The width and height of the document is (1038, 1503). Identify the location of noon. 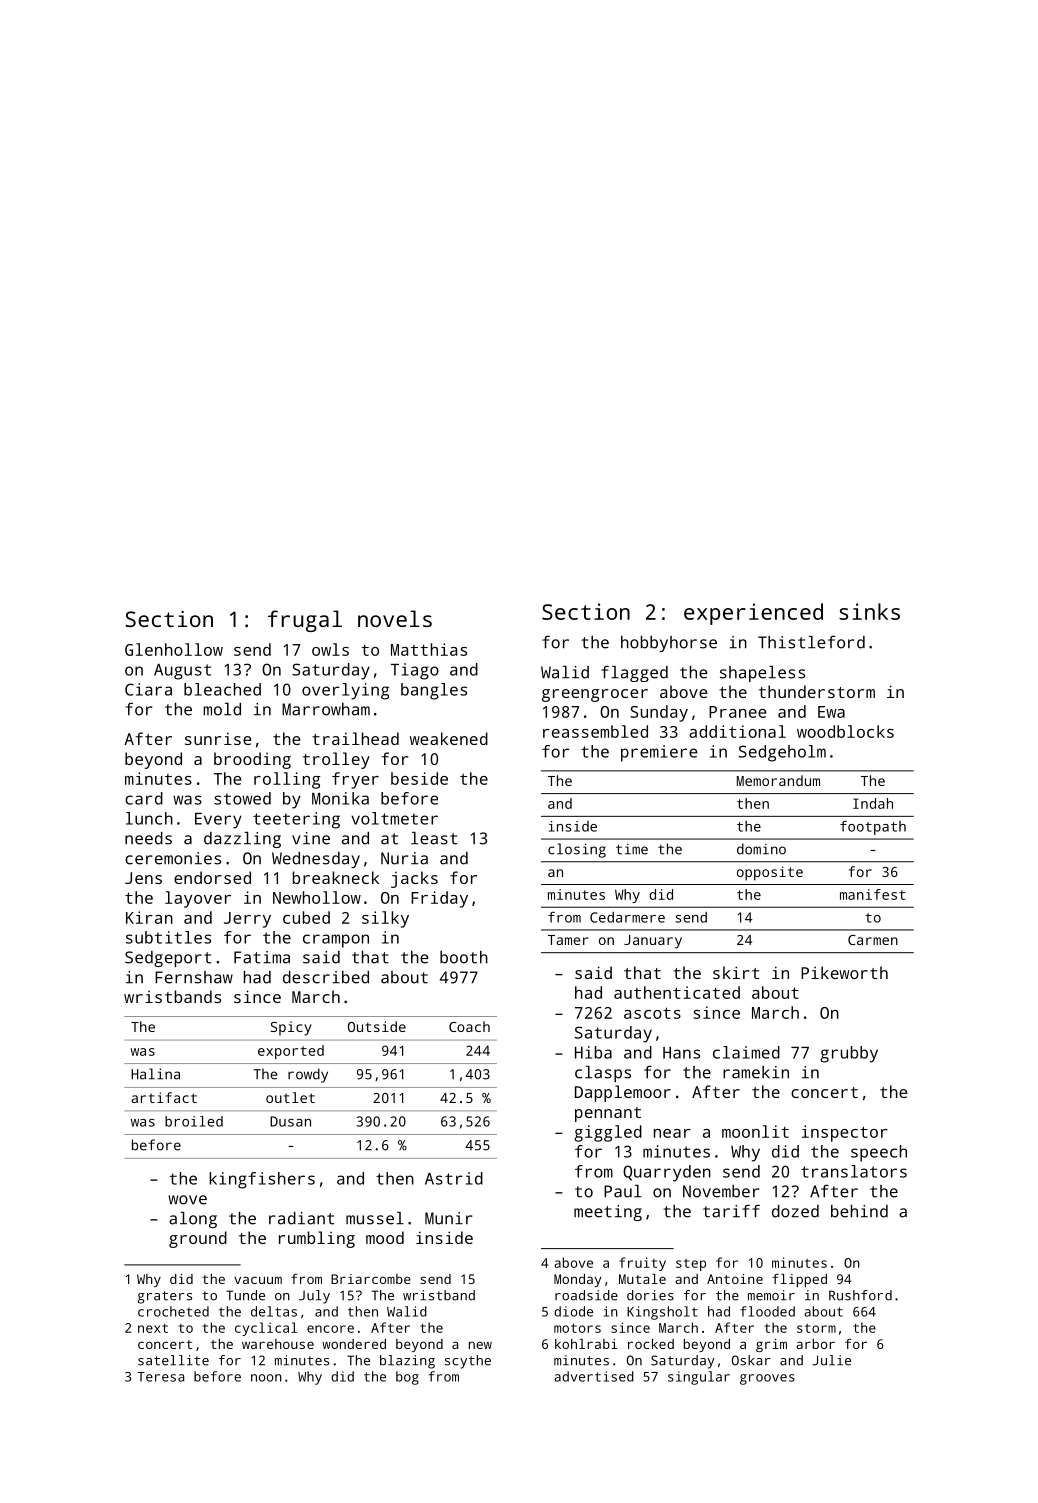
(266, 1378).
